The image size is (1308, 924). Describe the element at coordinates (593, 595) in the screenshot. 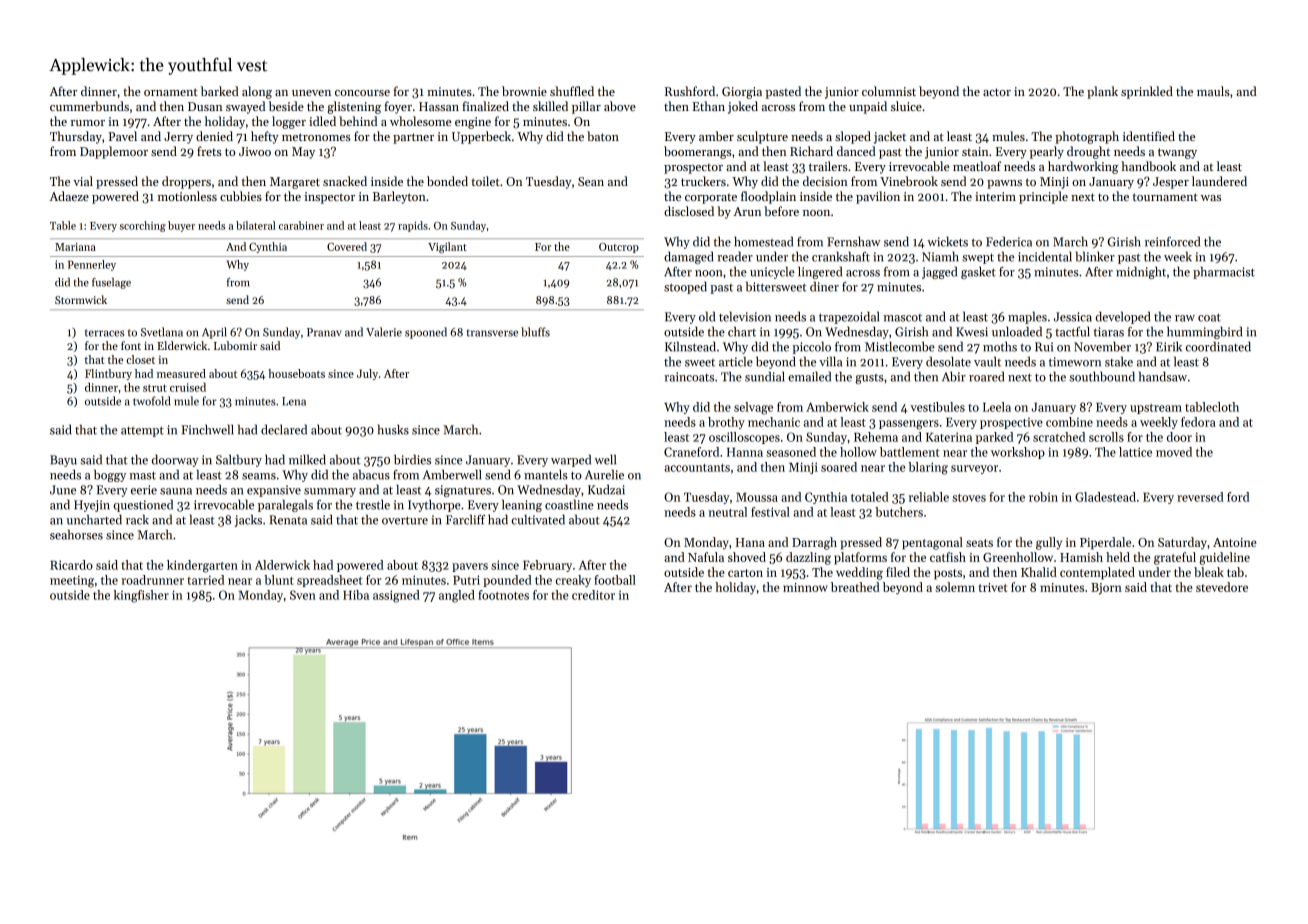

I see `creditor` at that location.
